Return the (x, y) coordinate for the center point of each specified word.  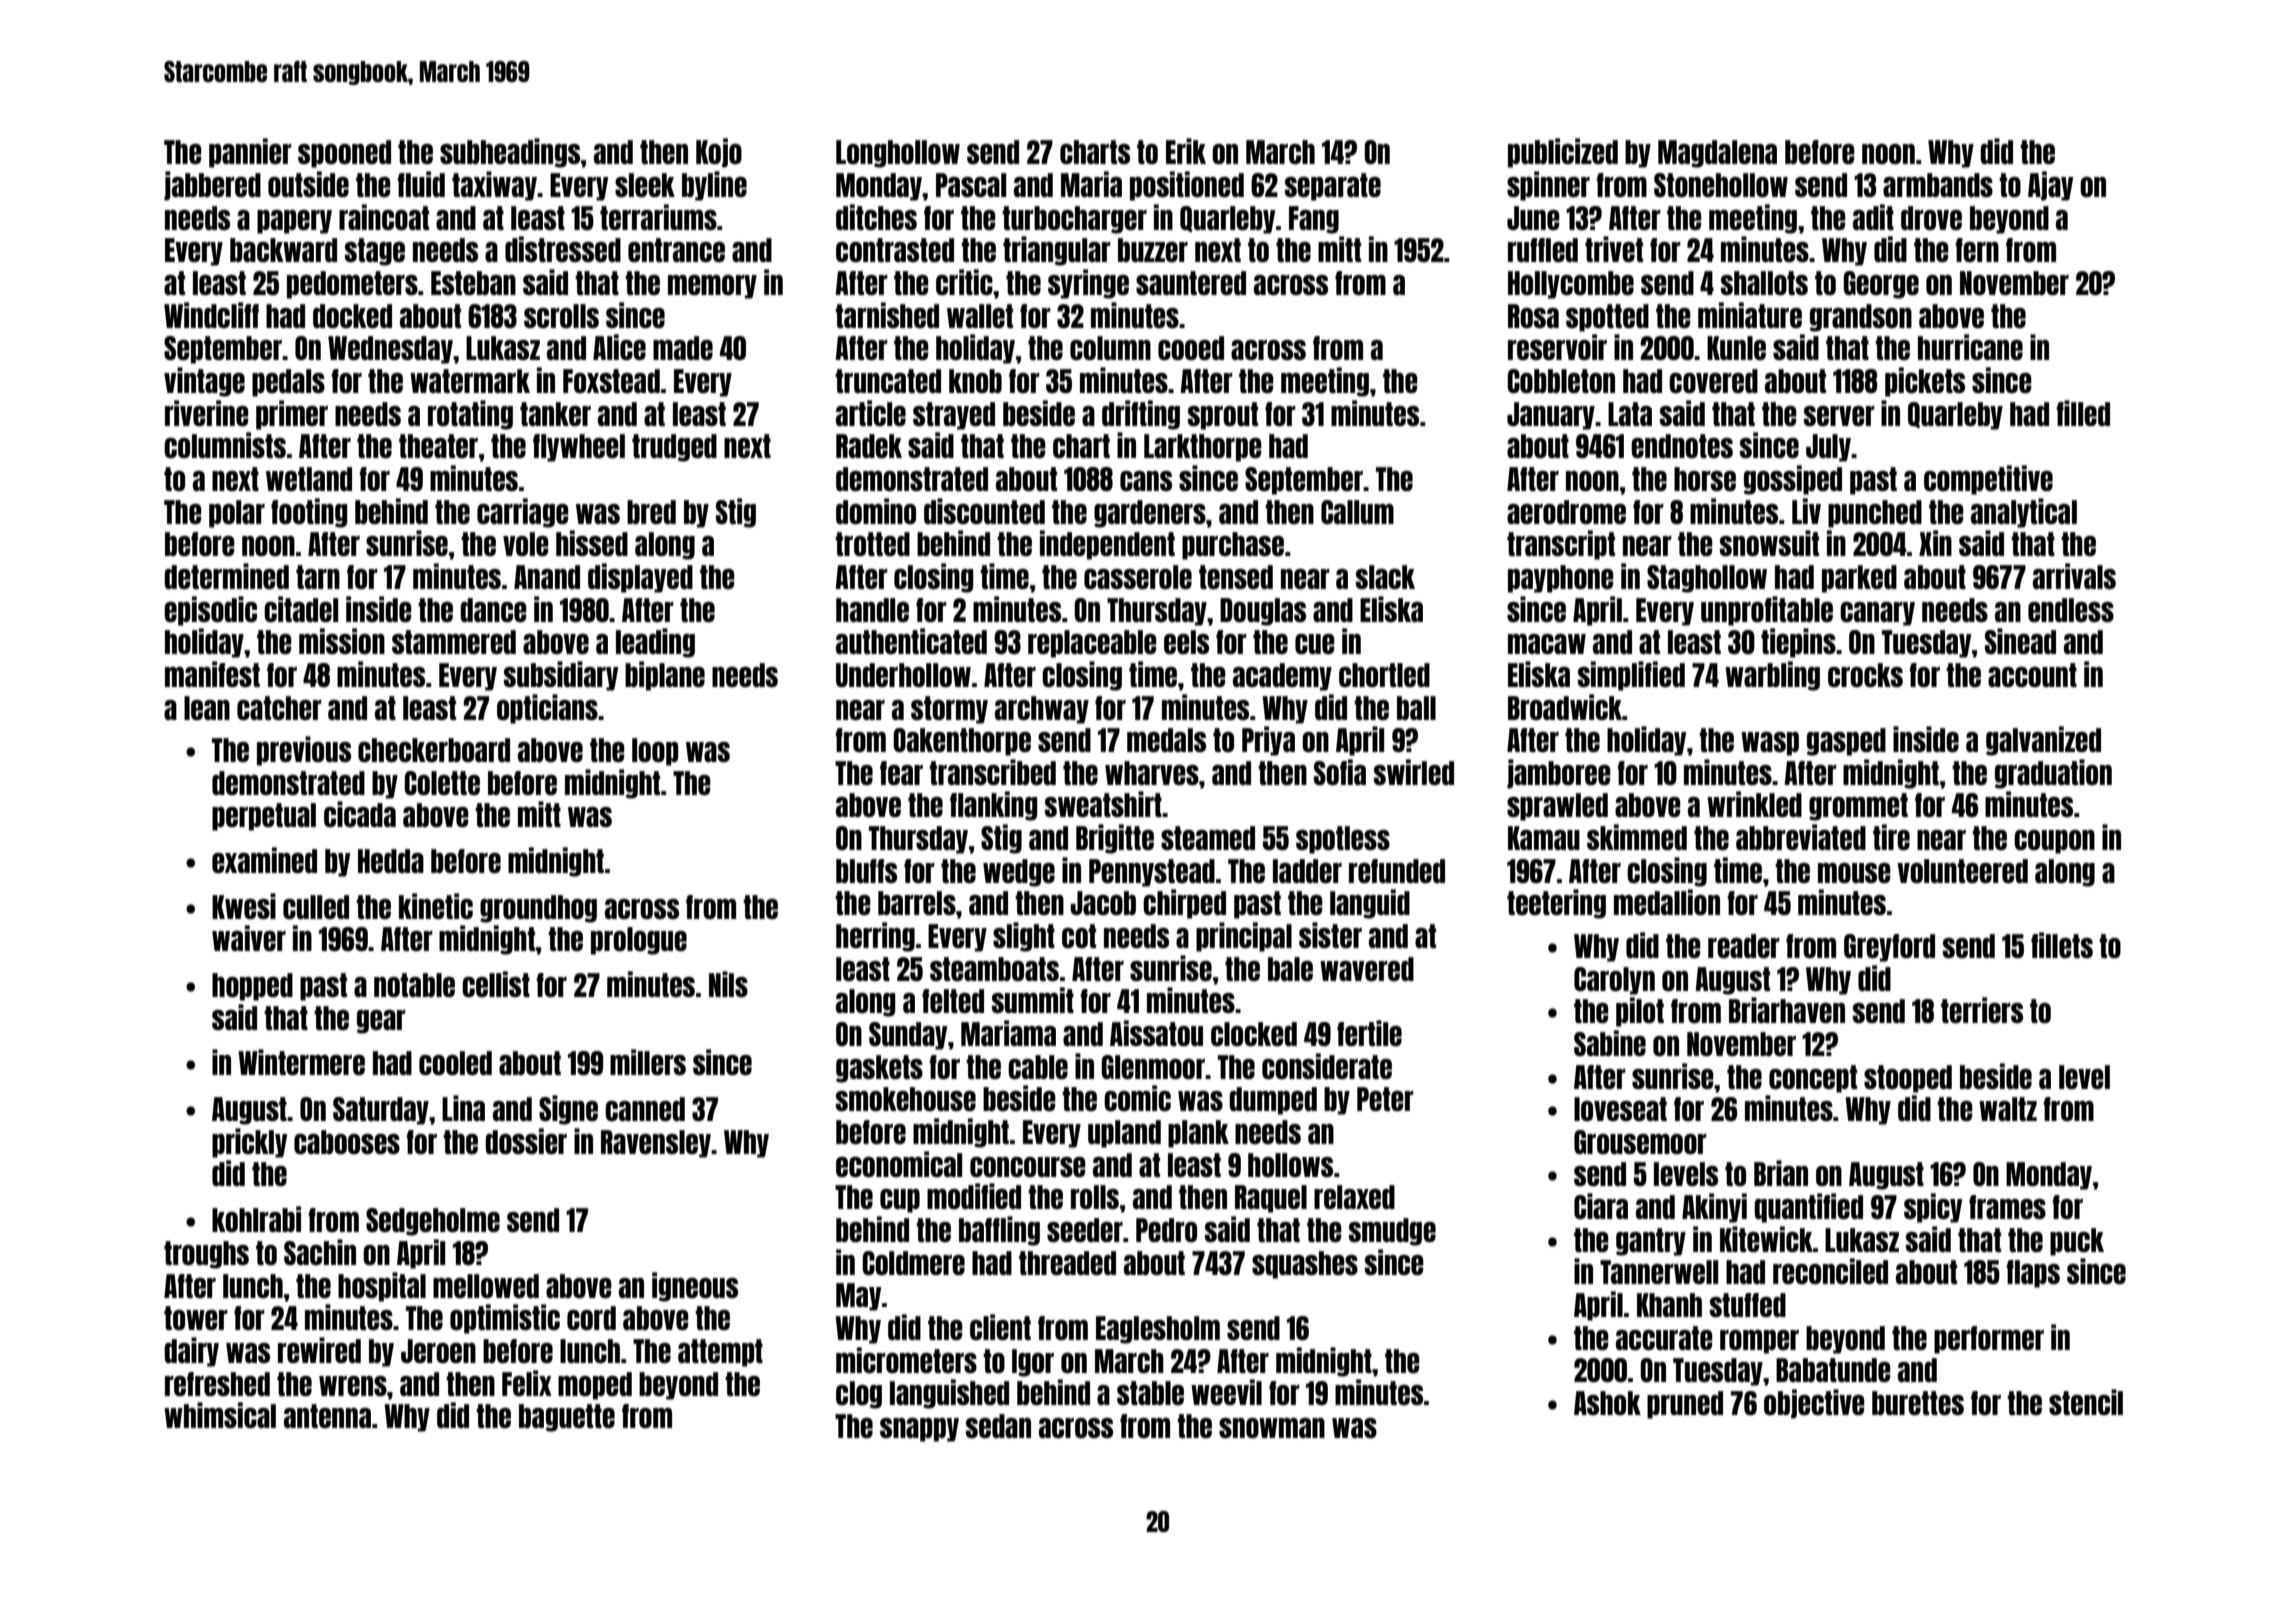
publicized (1563, 153)
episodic (210, 611)
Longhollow (898, 154)
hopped (252, 987)
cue (1315, 644)
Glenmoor (1153, 1067)
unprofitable (1767, 611)
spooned (344, 154)
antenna (327, 1416)
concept (1813, 1079)
